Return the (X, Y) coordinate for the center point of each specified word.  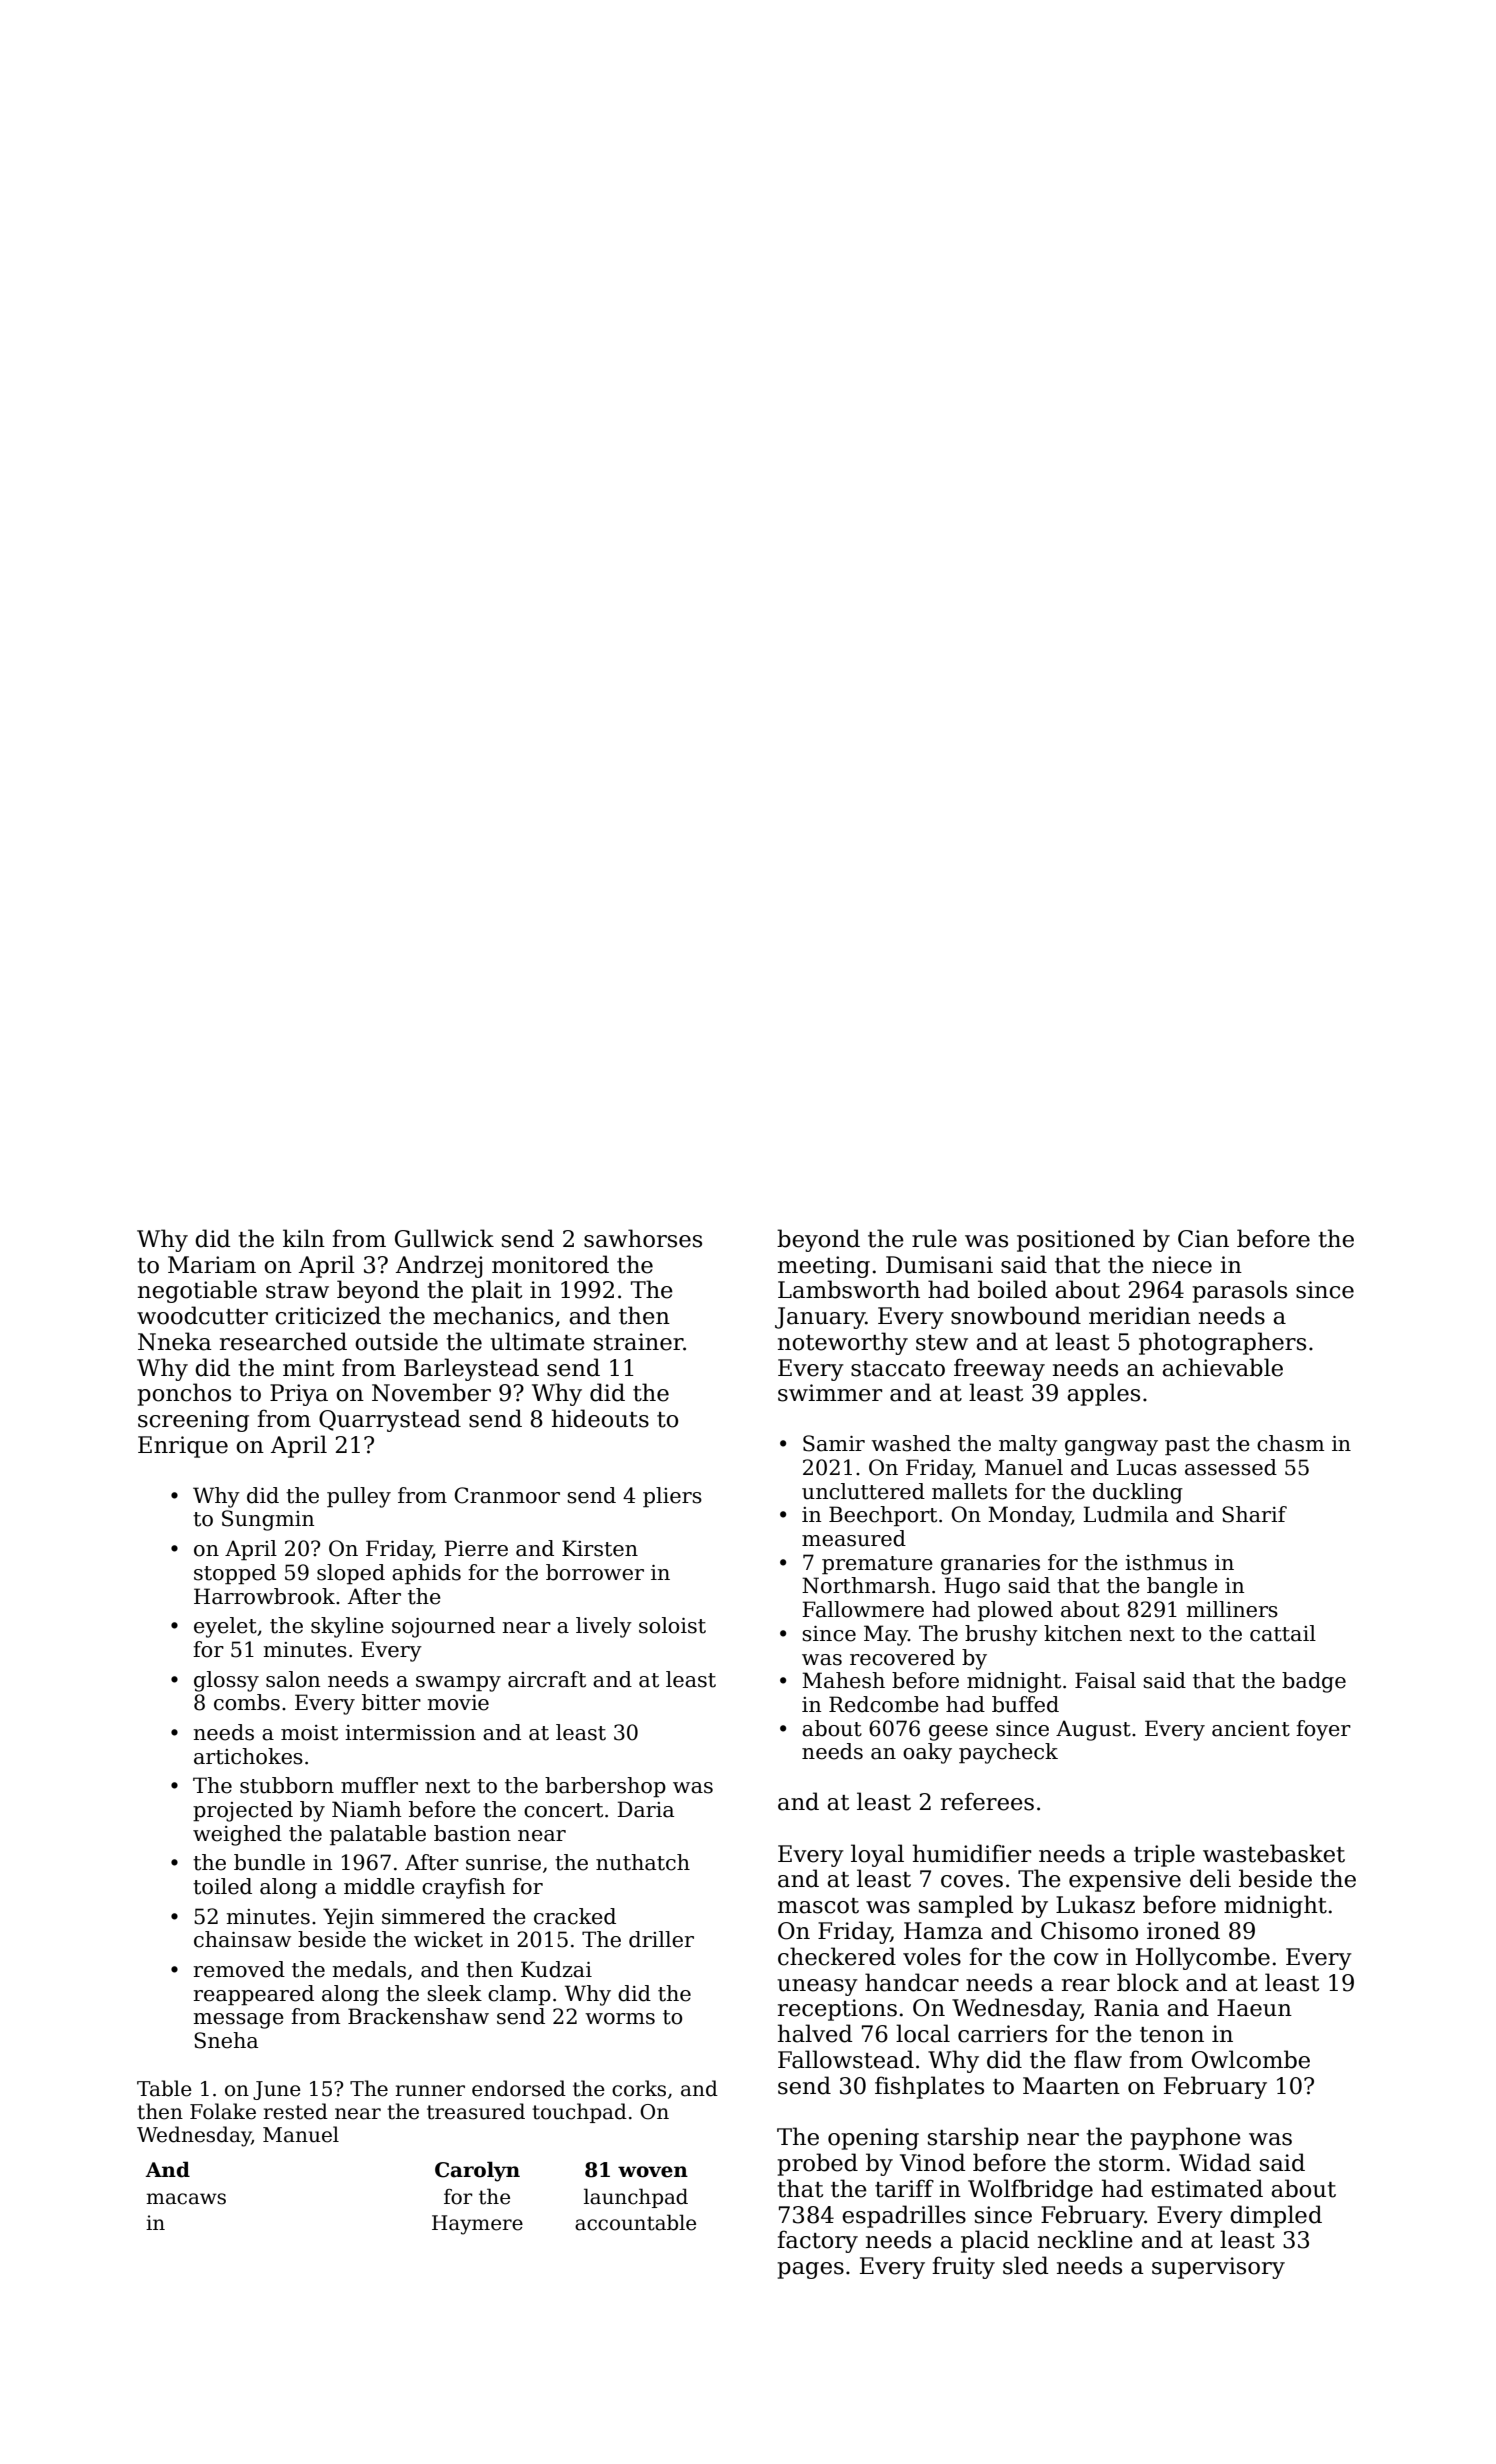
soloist (672, 1625)
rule (934, 1238)
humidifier (972, 1853)
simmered (433, 1916)
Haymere (477, 2225)
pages (810, 2270)
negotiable (197, 1291)
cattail (1283, 1633)
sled (1025, 2265)
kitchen (1083, 1633)
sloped (351, 1574)
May (886, 1635)
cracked (575, 1916)
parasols (1239, 1291)
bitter (391, 1702)
